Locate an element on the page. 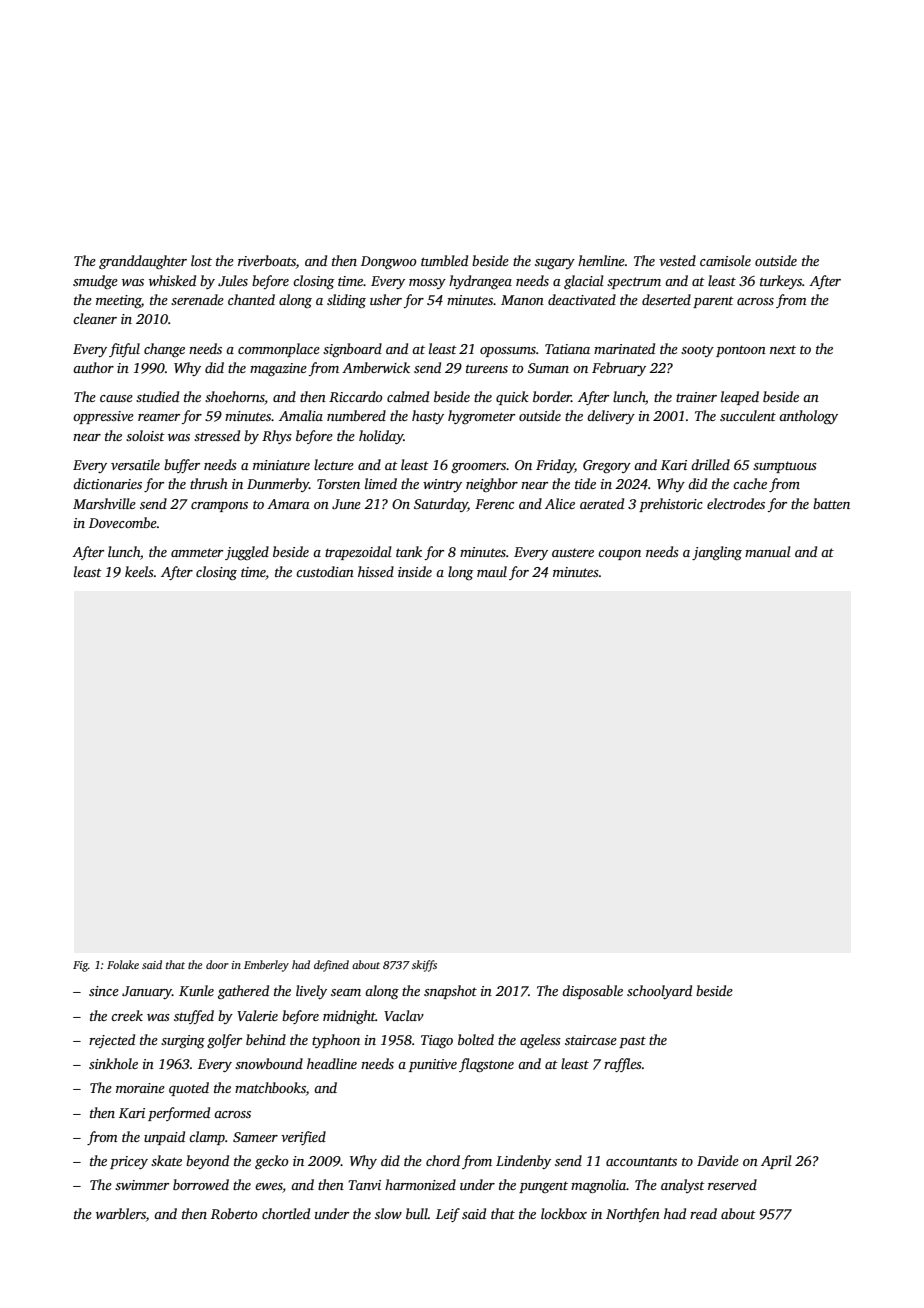 This image has height=1308, width=924. Tatiana is located at coordinates (567, 349).
